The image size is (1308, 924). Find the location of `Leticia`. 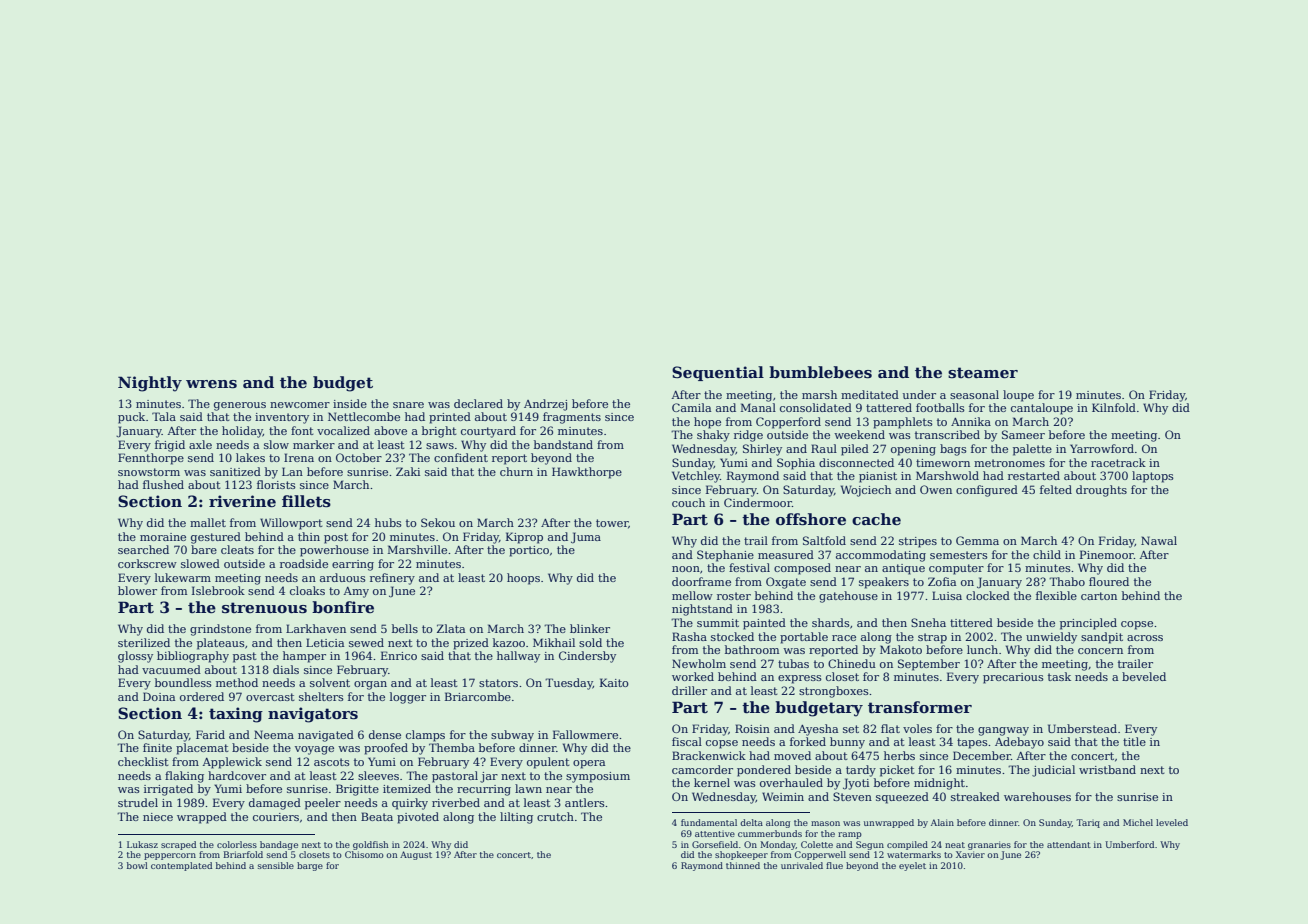

Leticia is located at coordinates (325, 642).
